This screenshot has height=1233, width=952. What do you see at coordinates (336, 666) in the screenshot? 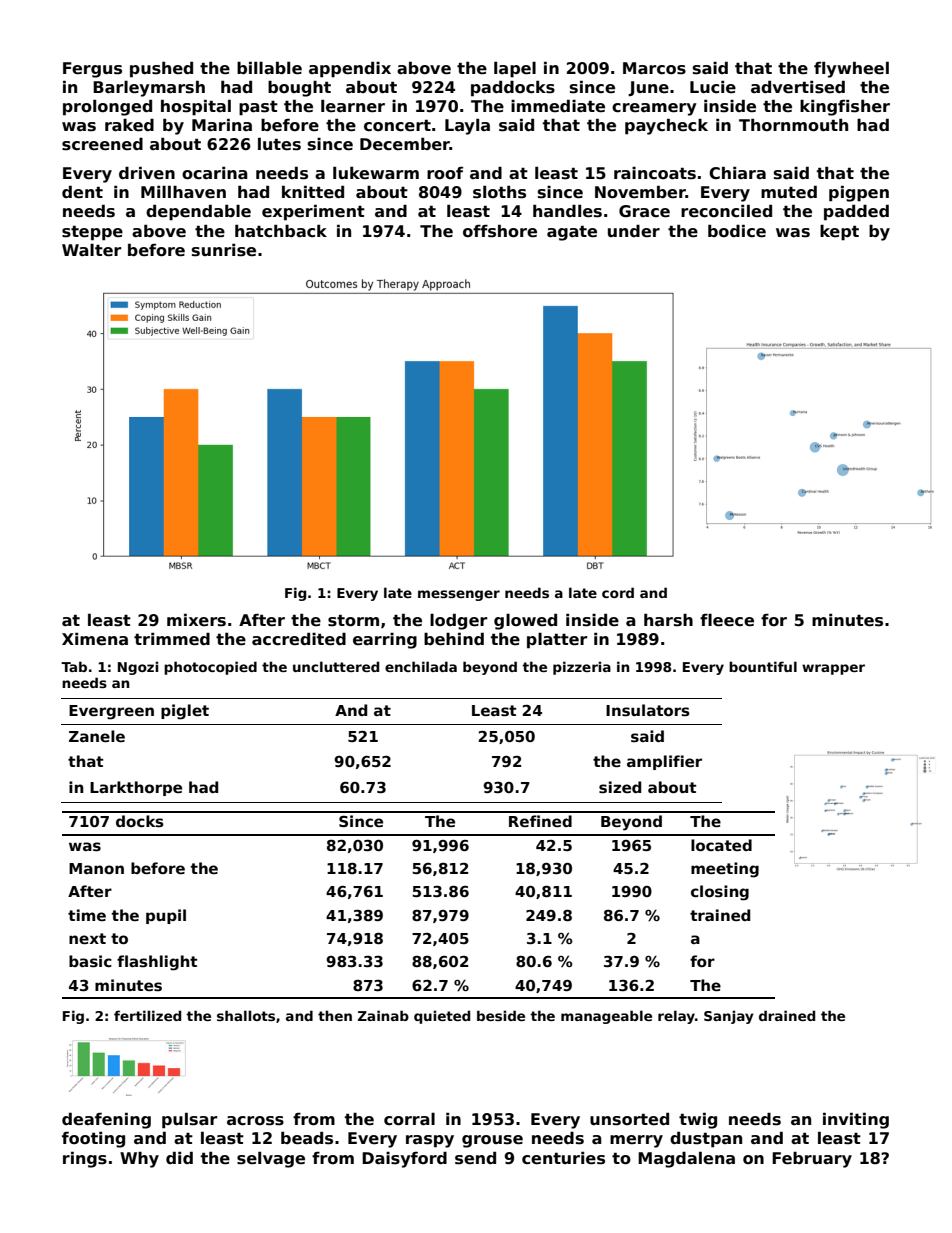
I see `uncluttered` at bounding box center [336, 666].
